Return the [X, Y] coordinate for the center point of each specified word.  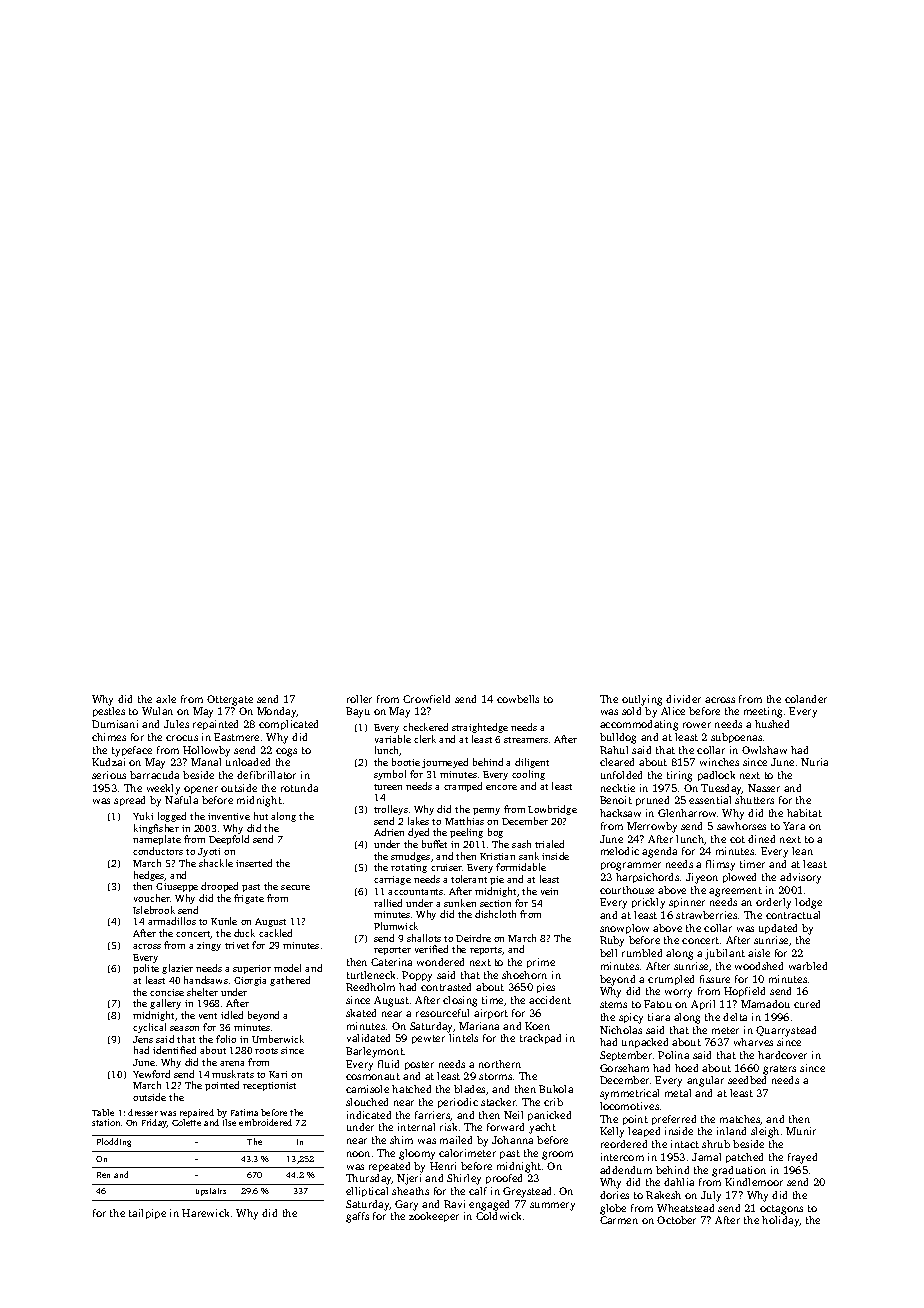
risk [448, 1127]
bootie [406, 762]
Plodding [114, 1142]
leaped [644, 1132]
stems [613, 1004]
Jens [143, 1039]
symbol [390, 775]
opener [201, 790]
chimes [109, 737]
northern [500, 1064]
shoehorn [524, 975]
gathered [290, 981]
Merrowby [652, 827]
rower [697, 725]
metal [678, 1093]
